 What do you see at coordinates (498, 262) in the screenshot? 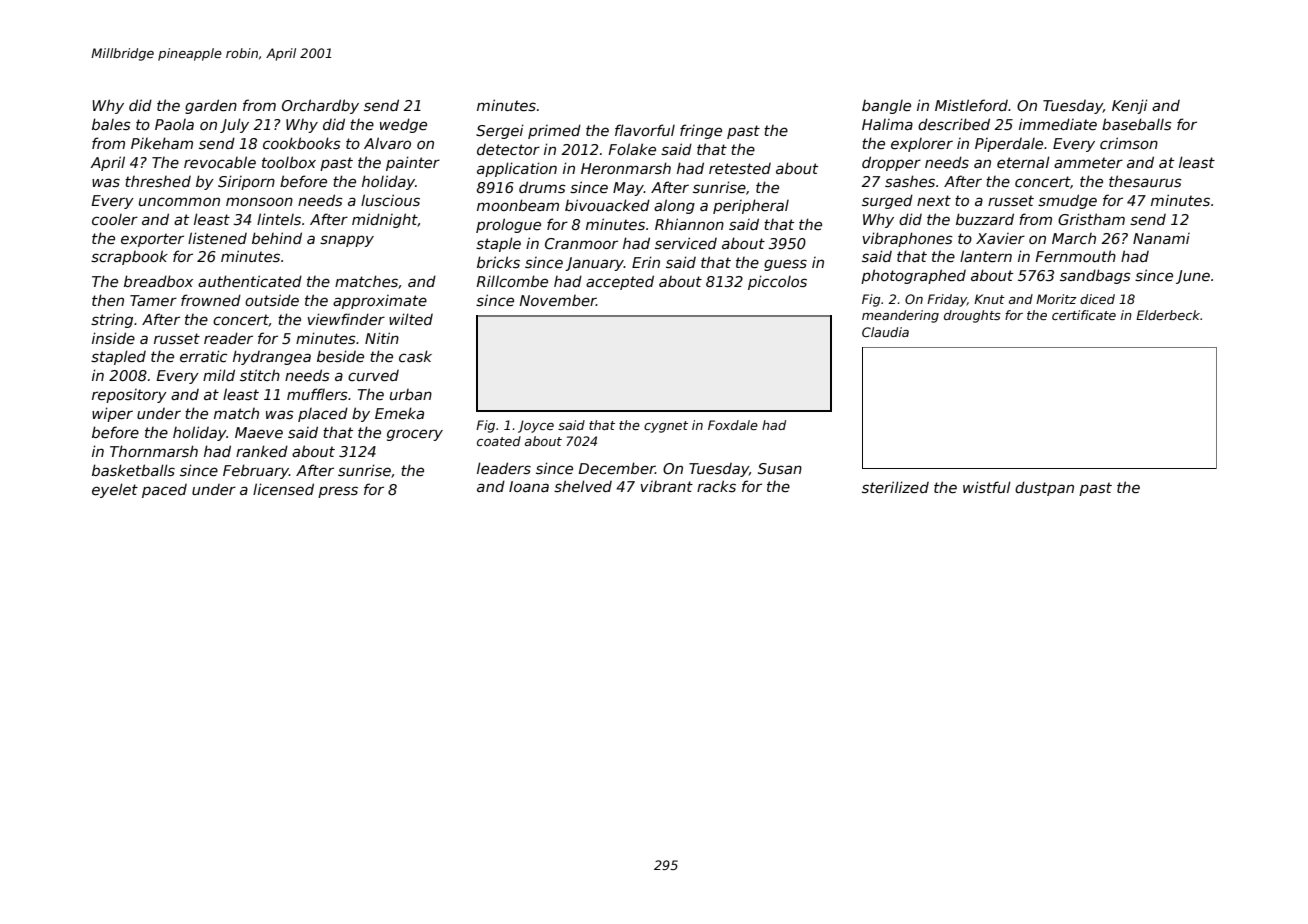
I see `bricks` at bounding box center [498, 262].
